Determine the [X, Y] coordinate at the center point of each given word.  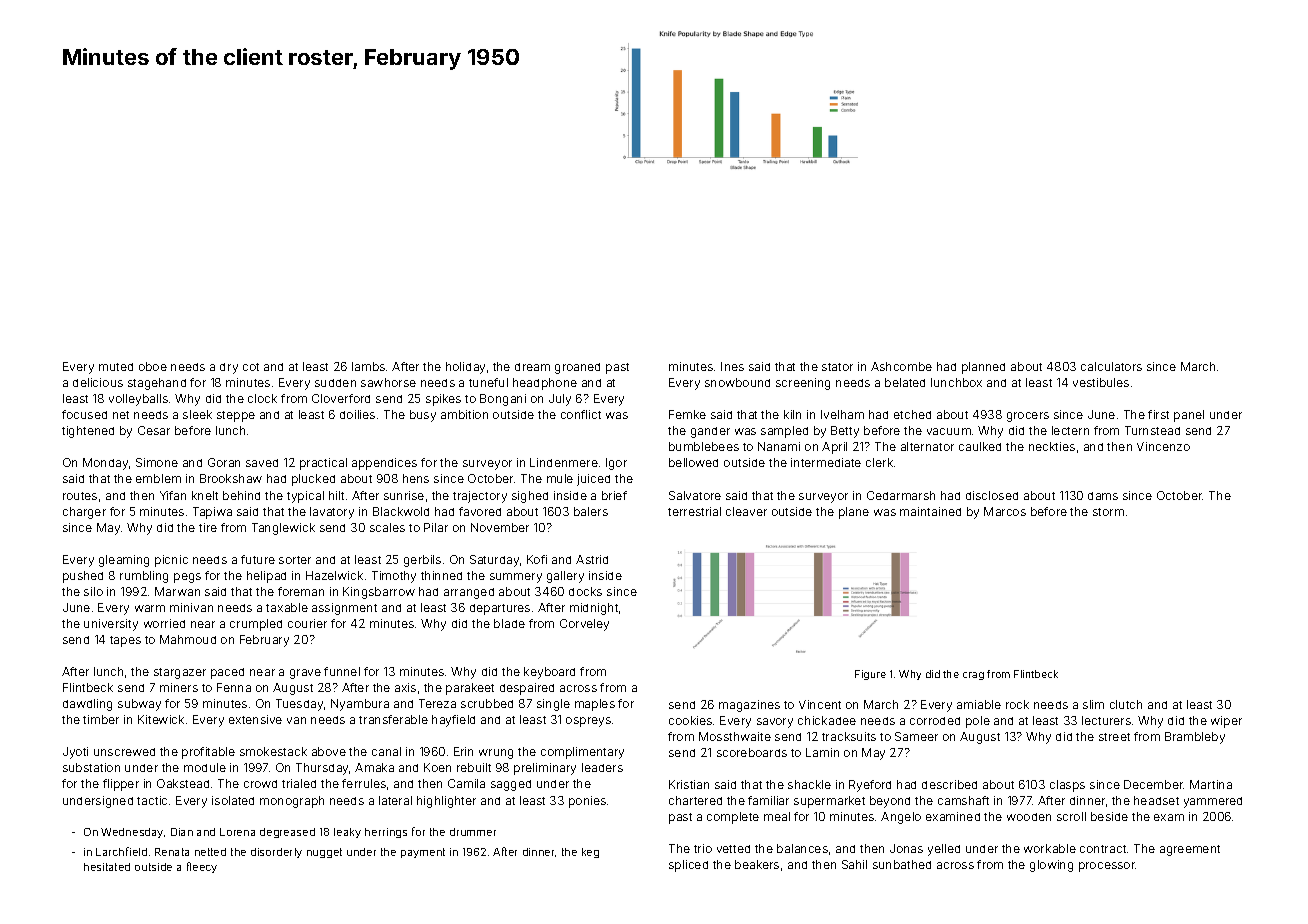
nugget [324, 853]
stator [837, 367]
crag [973, 676]
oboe [153, 366]
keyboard [549, 673]
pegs [187, 578]
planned [983, 368]
